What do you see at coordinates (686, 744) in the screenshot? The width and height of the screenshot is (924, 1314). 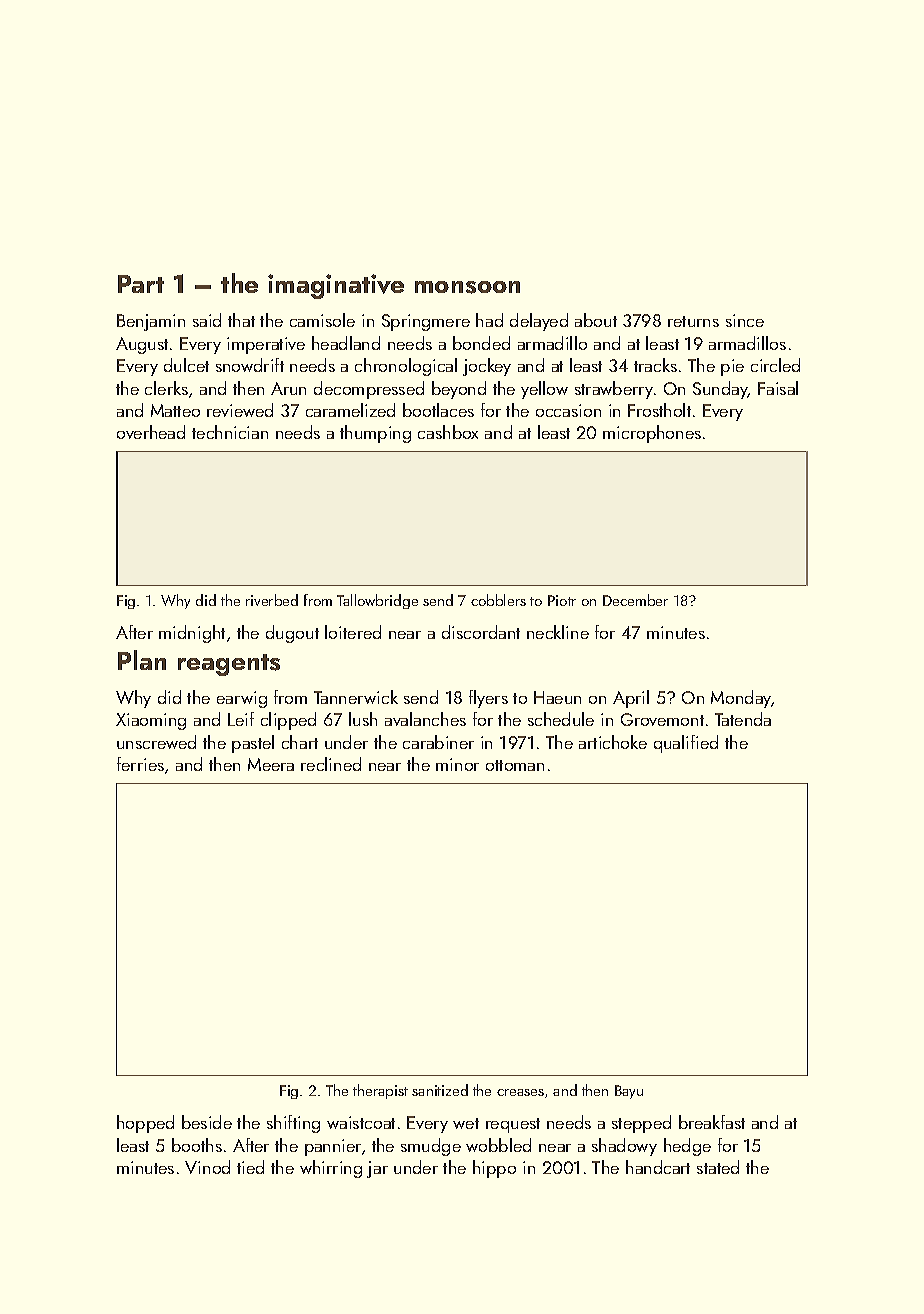 I see `qualified` at bounding box center [686, 744].
